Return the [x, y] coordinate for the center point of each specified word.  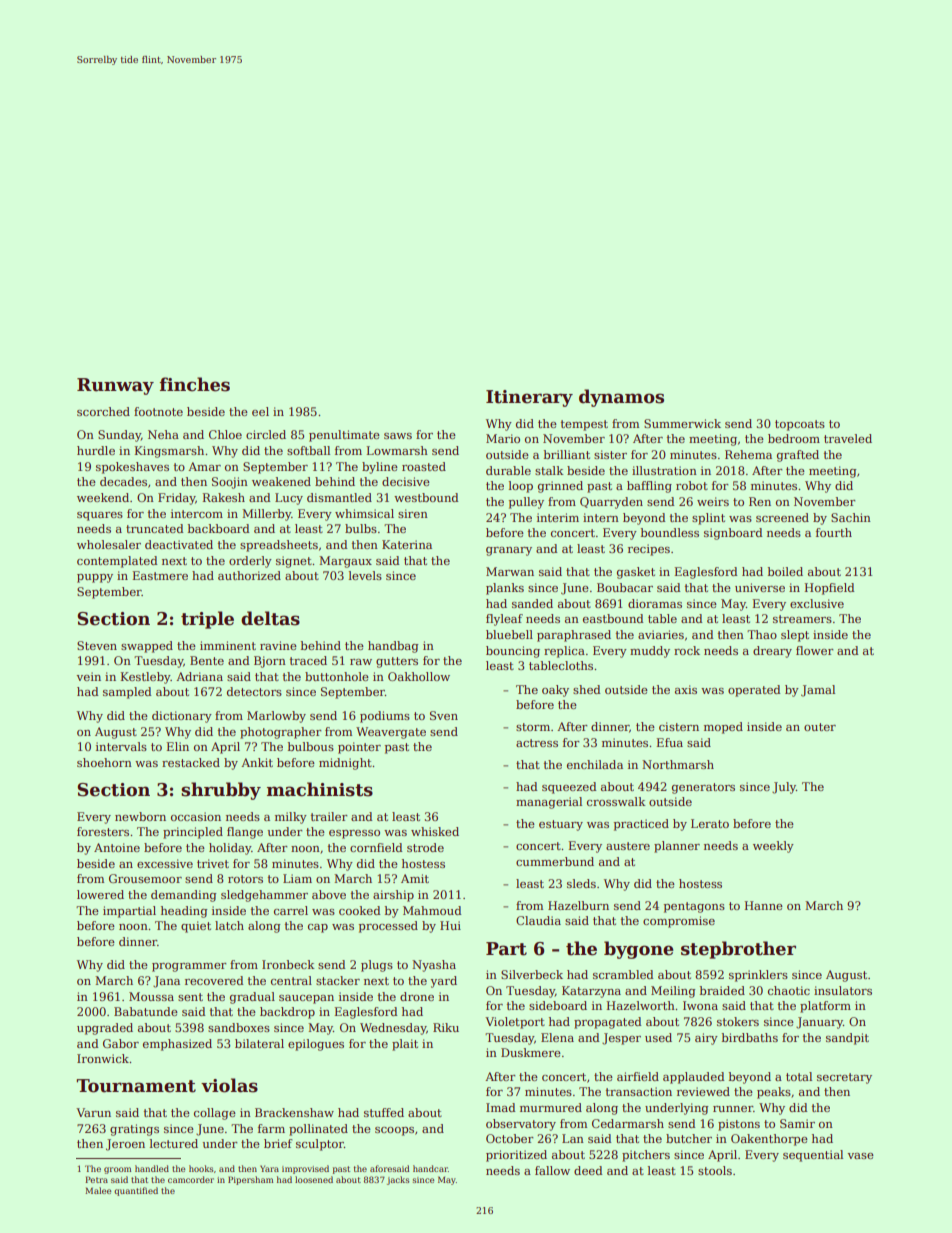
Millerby [266, 515]
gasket [636, 573]
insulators [843, 990]
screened [782, 517]
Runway [115, 386]
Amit [415, 878]
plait [405, 1045]
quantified [136, 1191]
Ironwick [103, 1058]
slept [795, 636]
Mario [503, 438]
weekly [773, 847]
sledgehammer [264, 896]
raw [361, 662]
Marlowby [276, 717]
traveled [848, 438]
